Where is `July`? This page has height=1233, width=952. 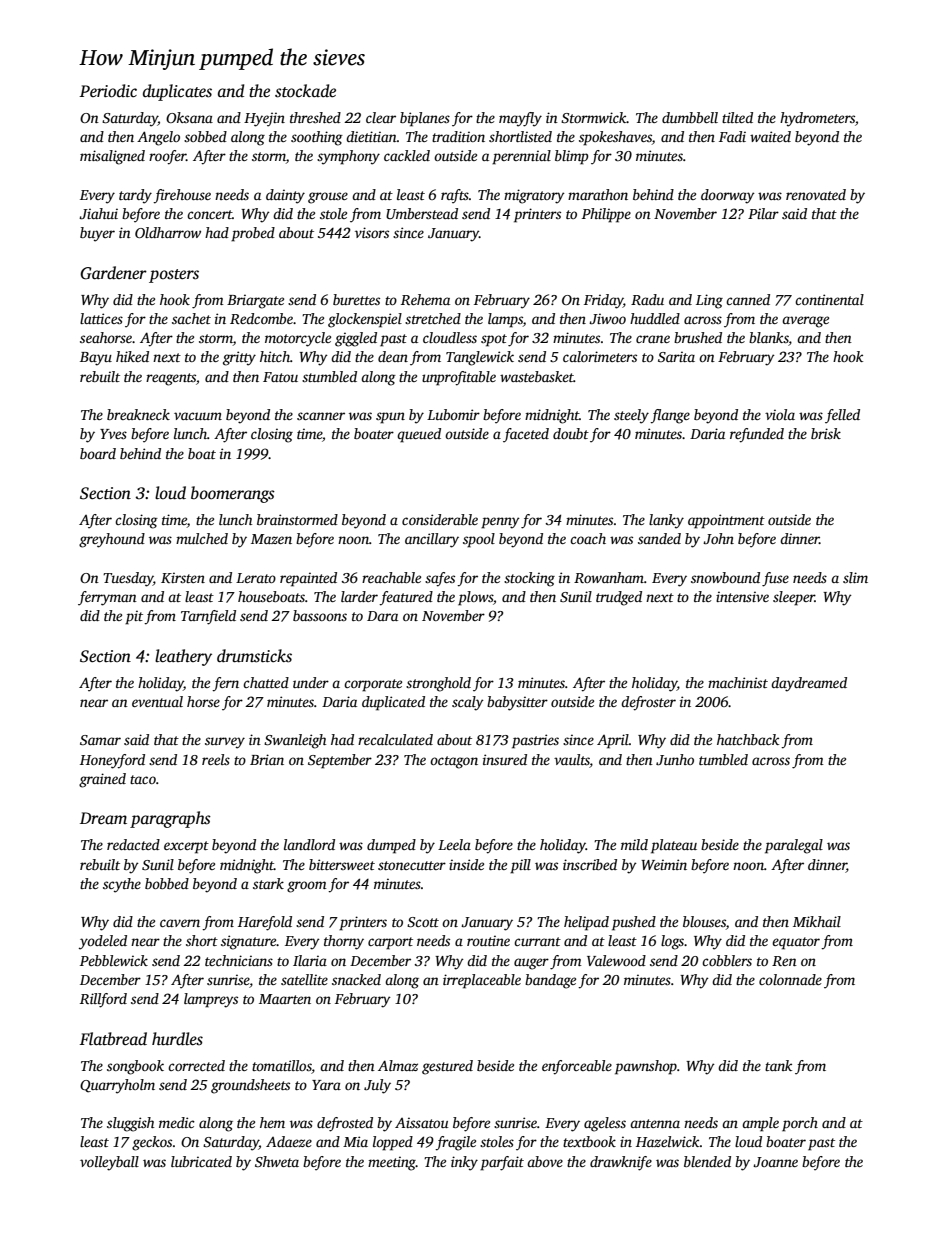
July is located at coordinates (377, 1086).
